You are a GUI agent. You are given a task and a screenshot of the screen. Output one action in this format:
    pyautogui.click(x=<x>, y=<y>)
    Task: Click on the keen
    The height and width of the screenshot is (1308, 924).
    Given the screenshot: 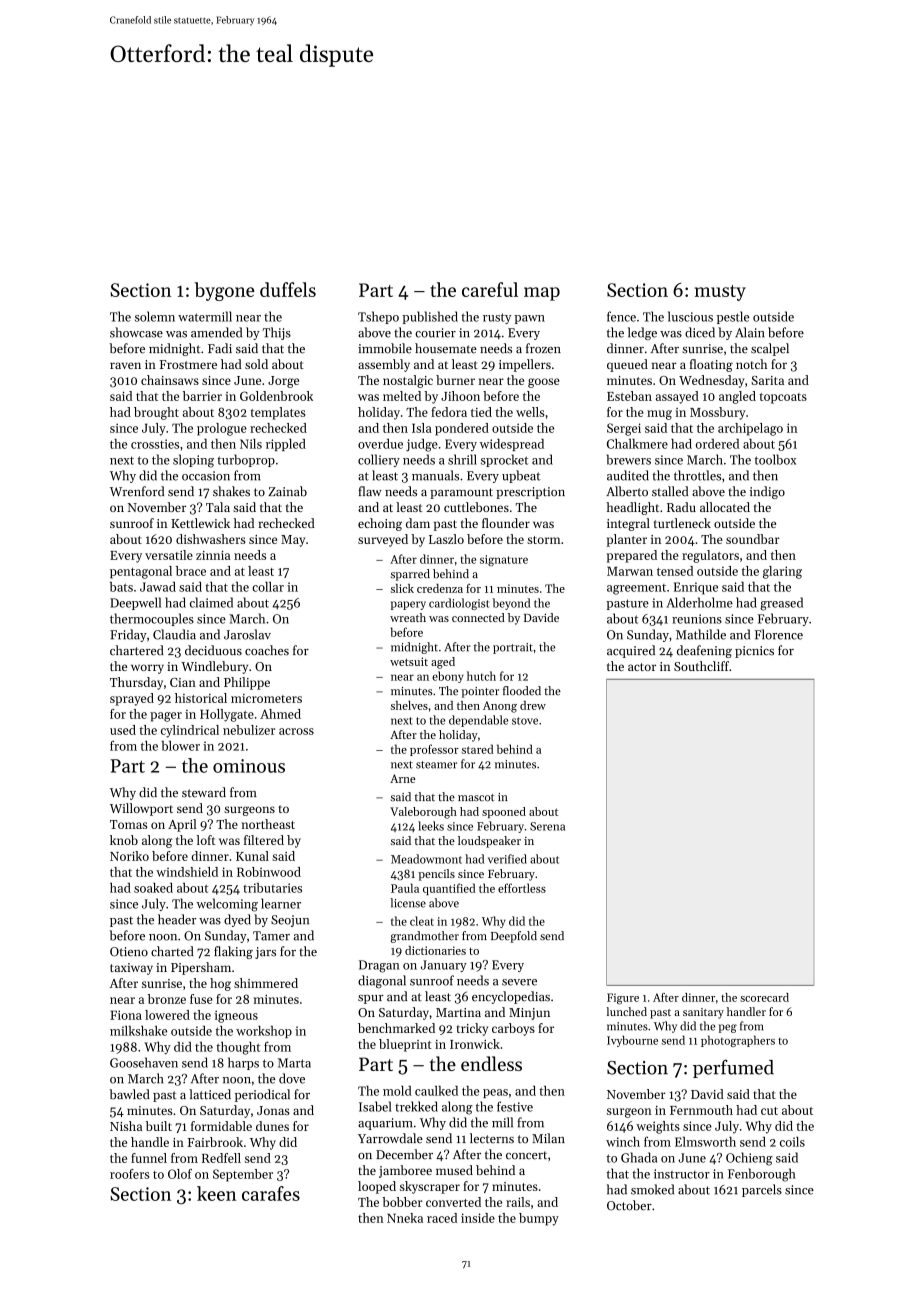 What is the action you would take?
    pyautogui.click(x=217, y=1193)
